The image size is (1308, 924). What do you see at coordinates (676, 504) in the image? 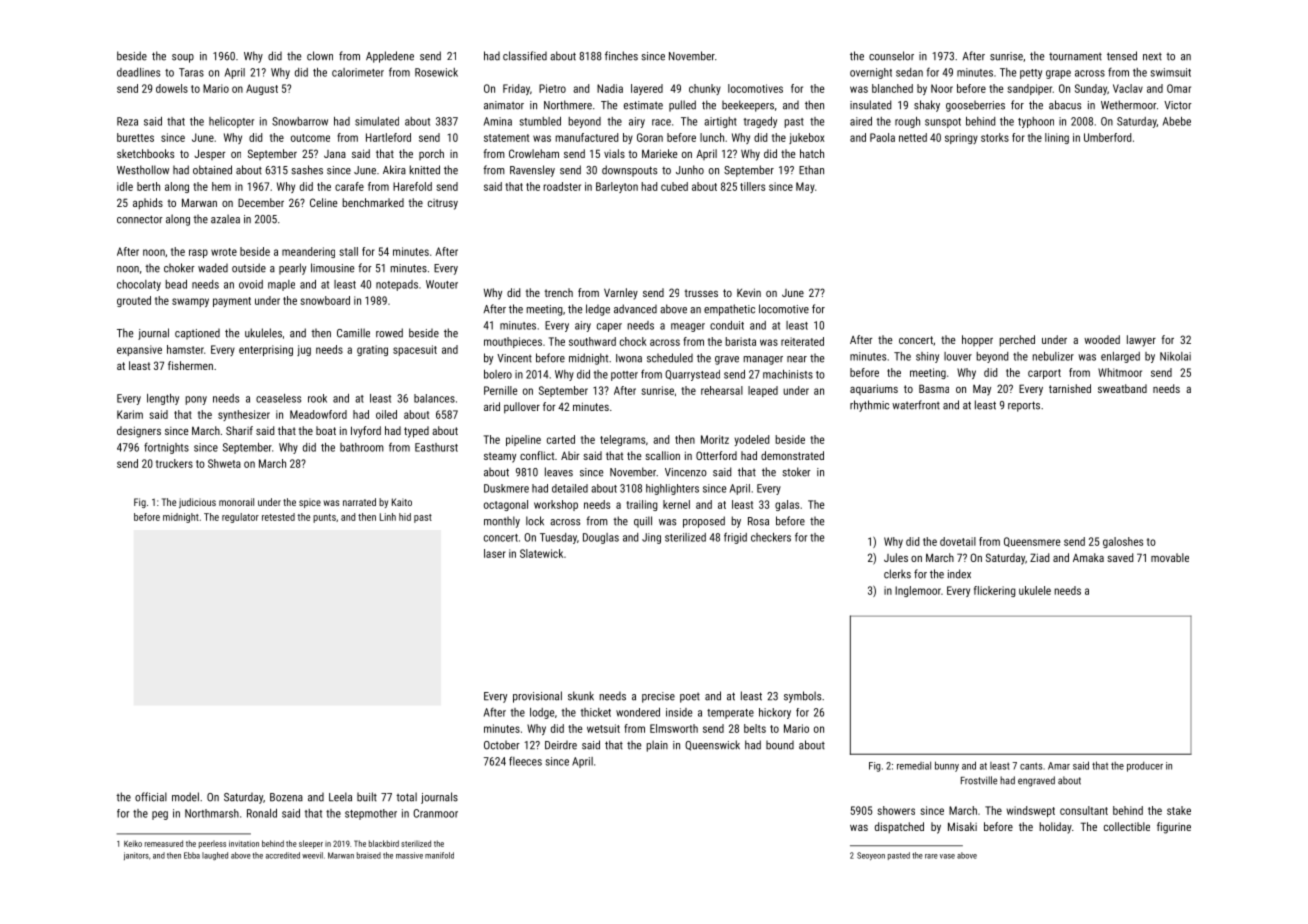
I see `kernel` at bounding box center [676, 504].
